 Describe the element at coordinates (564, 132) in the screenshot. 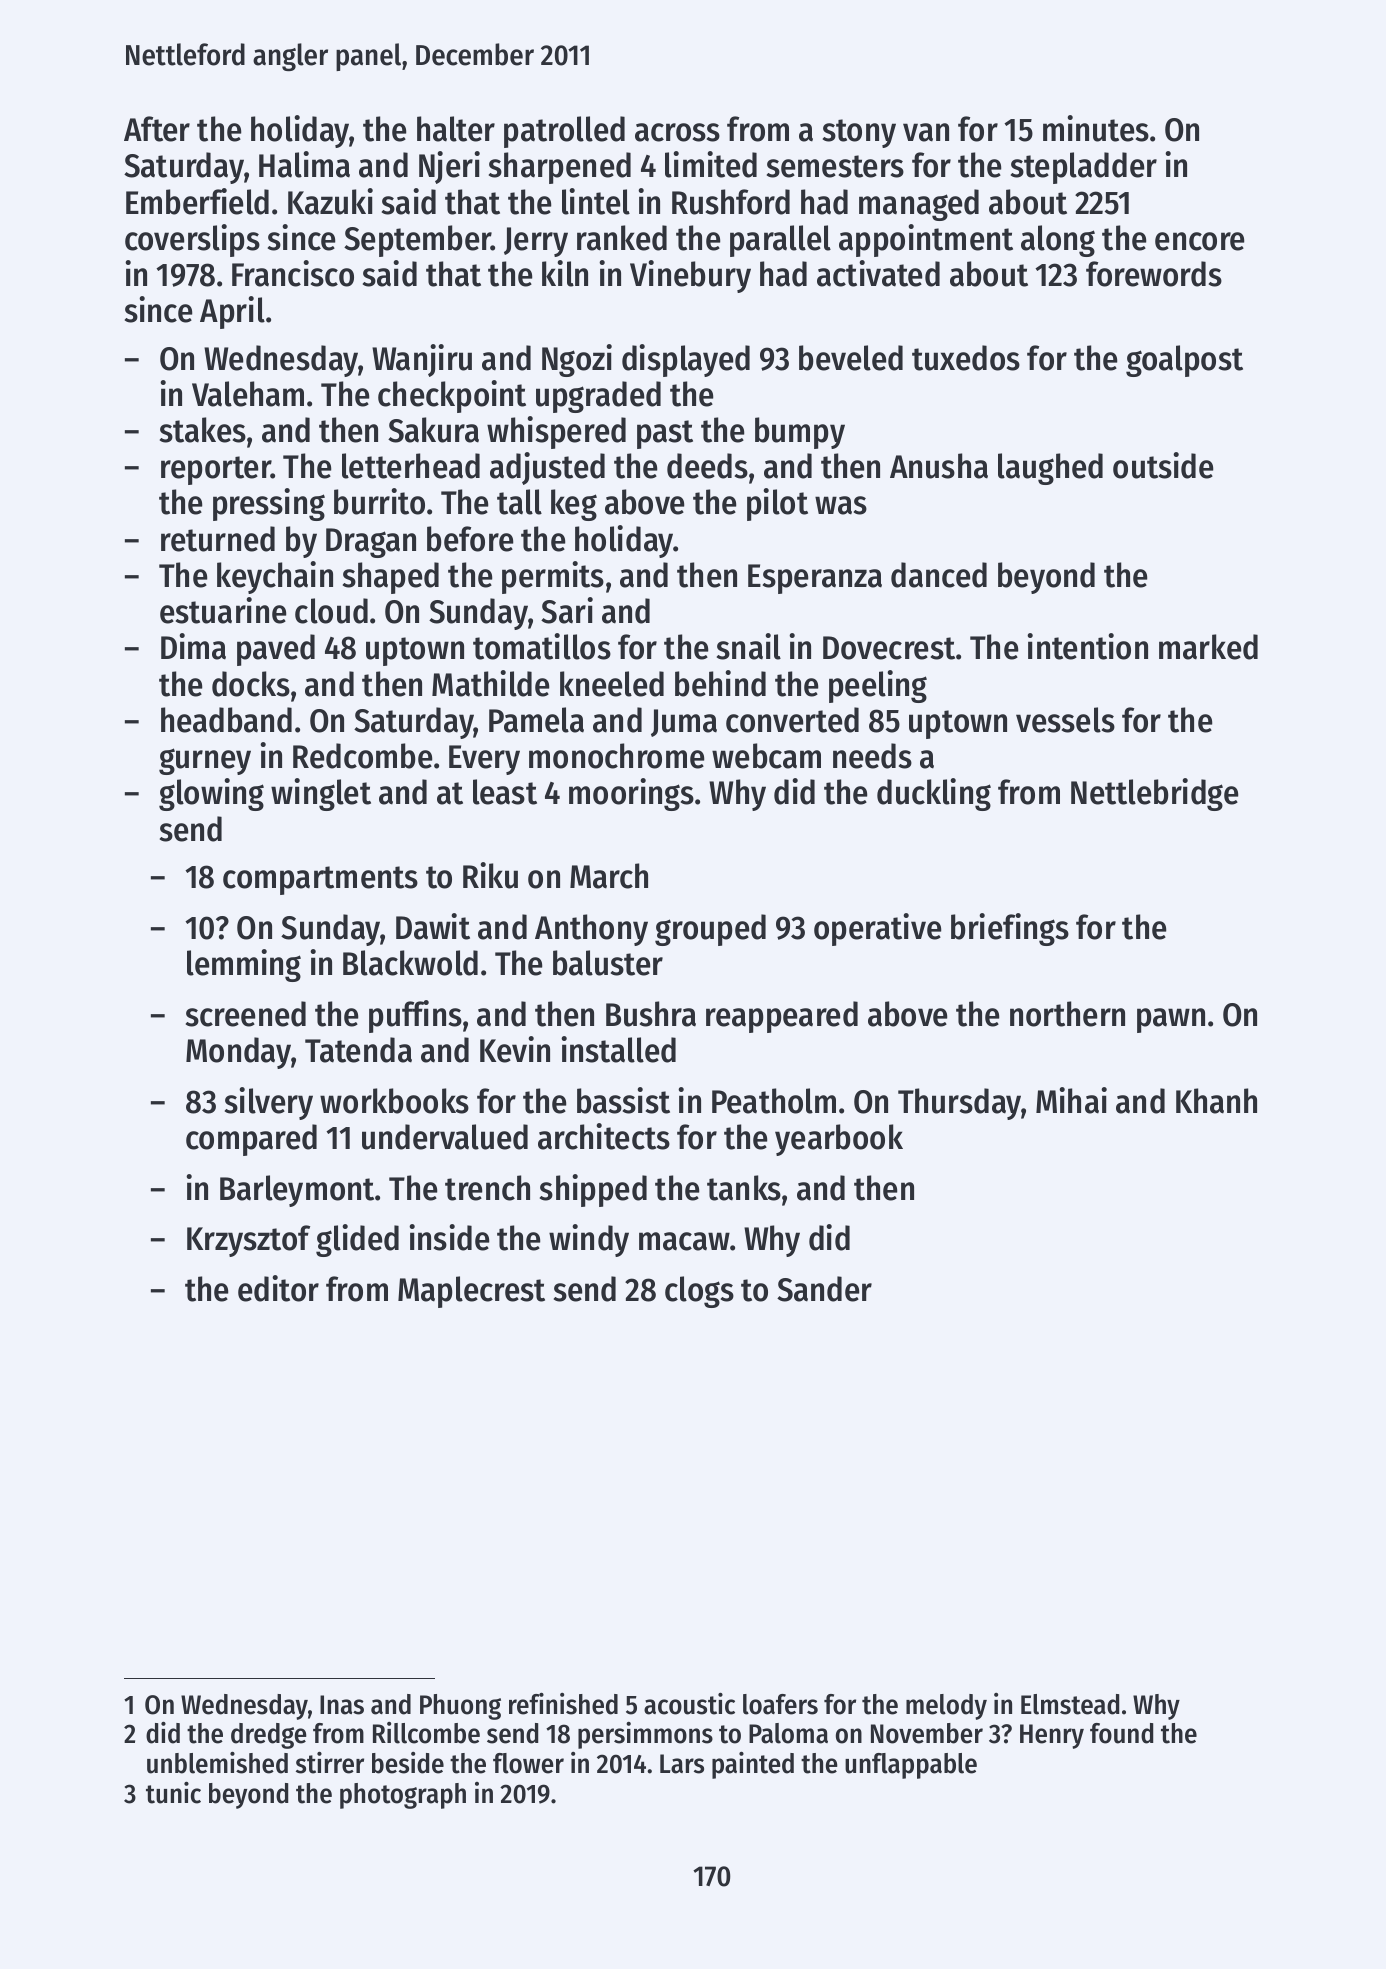

I see `patrolled` at that location.
